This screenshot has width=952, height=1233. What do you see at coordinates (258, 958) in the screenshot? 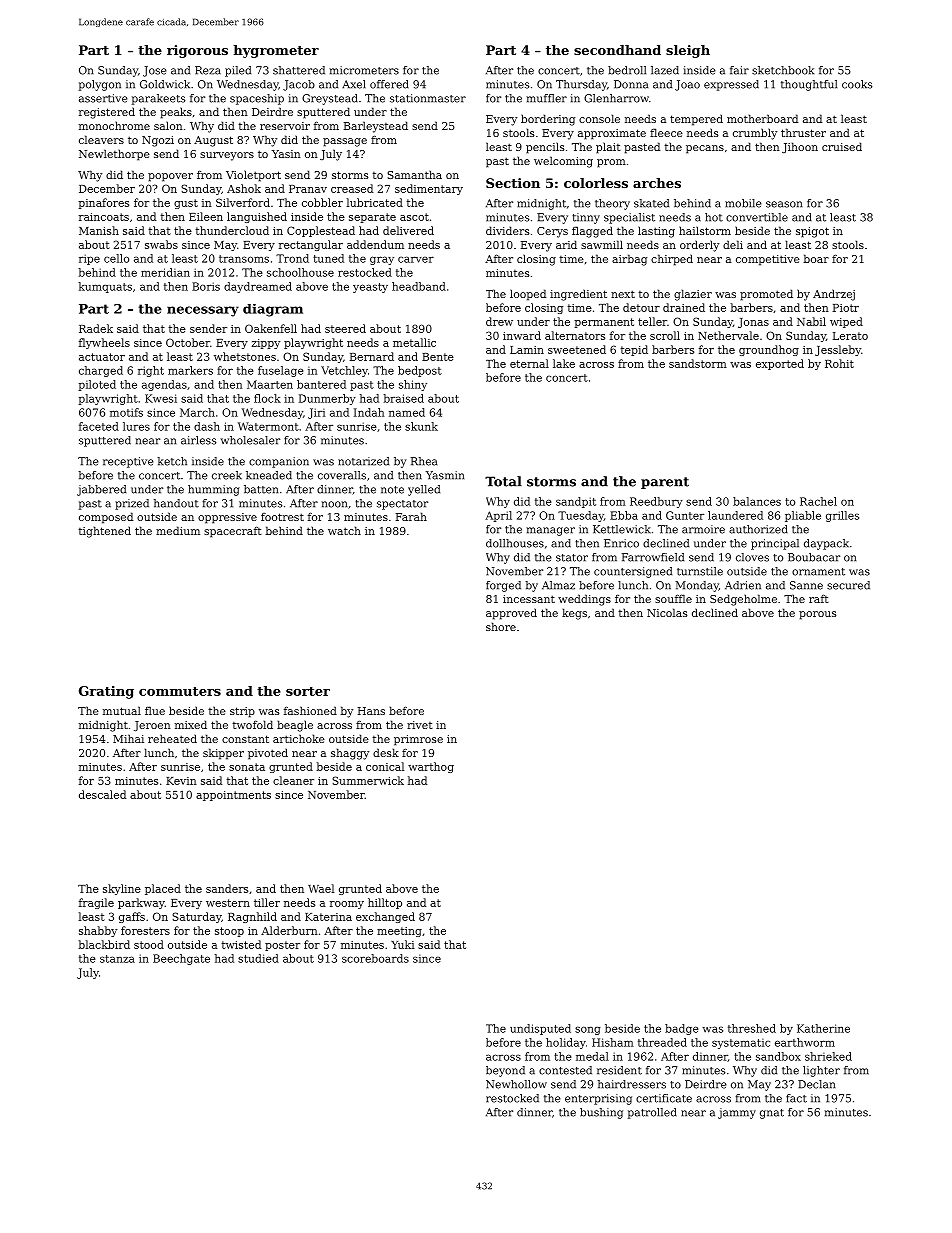
I see `studied` at bounding box center [258, 958].
